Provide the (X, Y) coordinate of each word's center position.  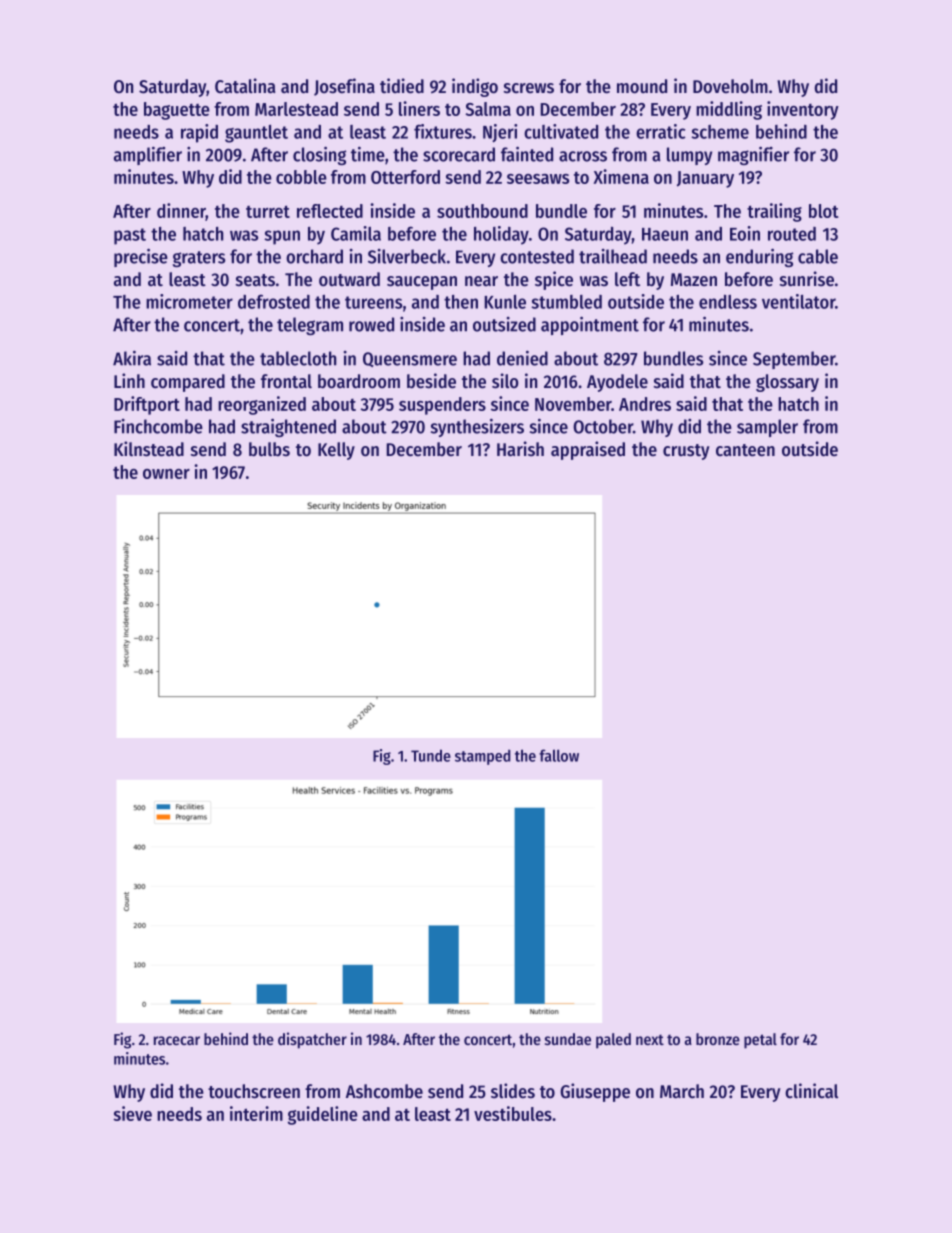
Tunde (431, 755)
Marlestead (296, 109)
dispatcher (312, 1040)
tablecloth (298, 358)
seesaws (538, 179)
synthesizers (477, 427)
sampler (767, 428)
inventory (803, 110)
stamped (482, 757)
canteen (745, 450)
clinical (811, 1091)
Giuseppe (595, 1092)
